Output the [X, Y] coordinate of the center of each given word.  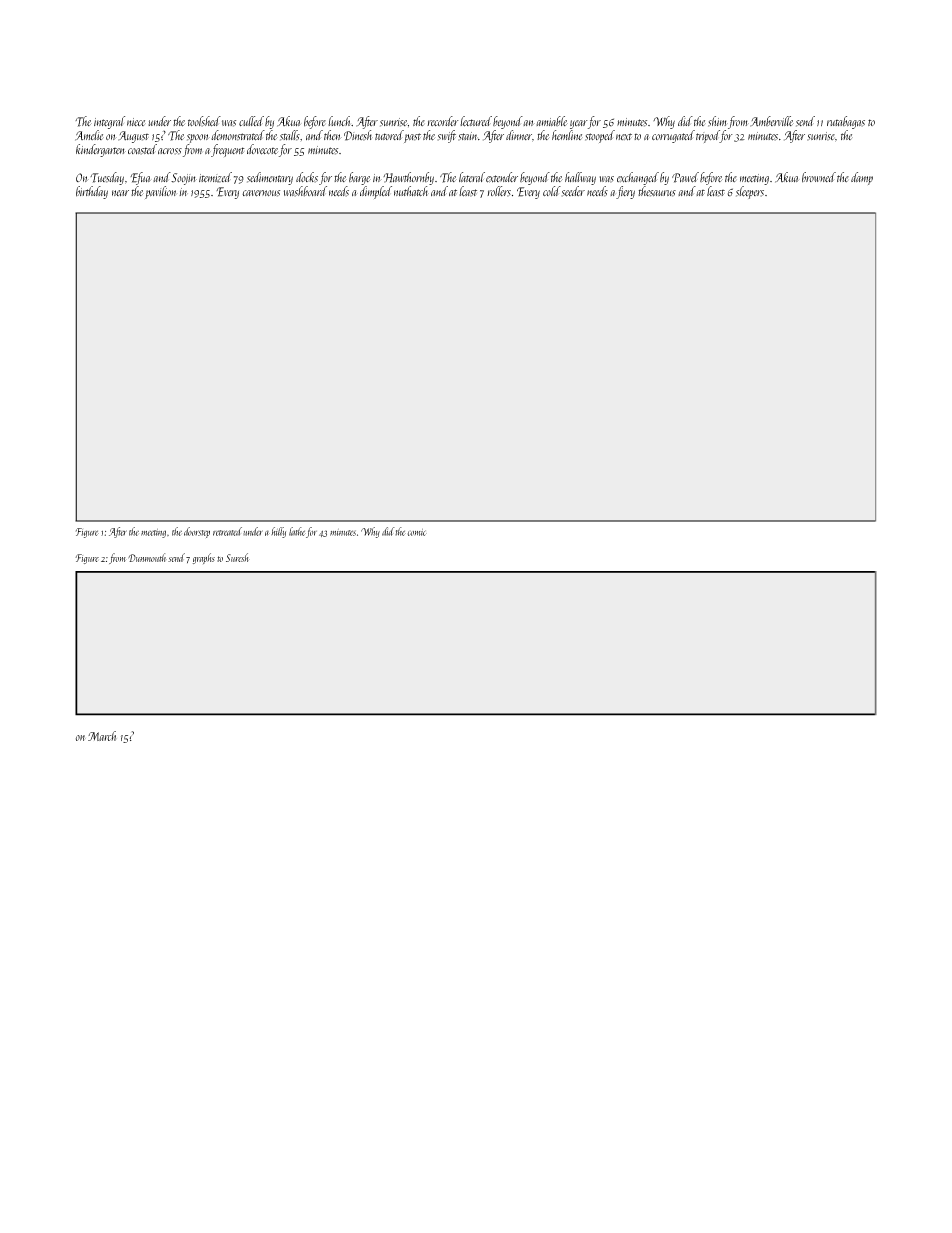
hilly [278, 532]
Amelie [89, 135]
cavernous [261, 193]
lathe [297, 531]
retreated [227, 531]
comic [417, 532]
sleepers [750, 192]
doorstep [197, 532]
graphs [204, 558]
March [102, 736]
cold [552, 191]
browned [819, 177]
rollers [499, 191]
